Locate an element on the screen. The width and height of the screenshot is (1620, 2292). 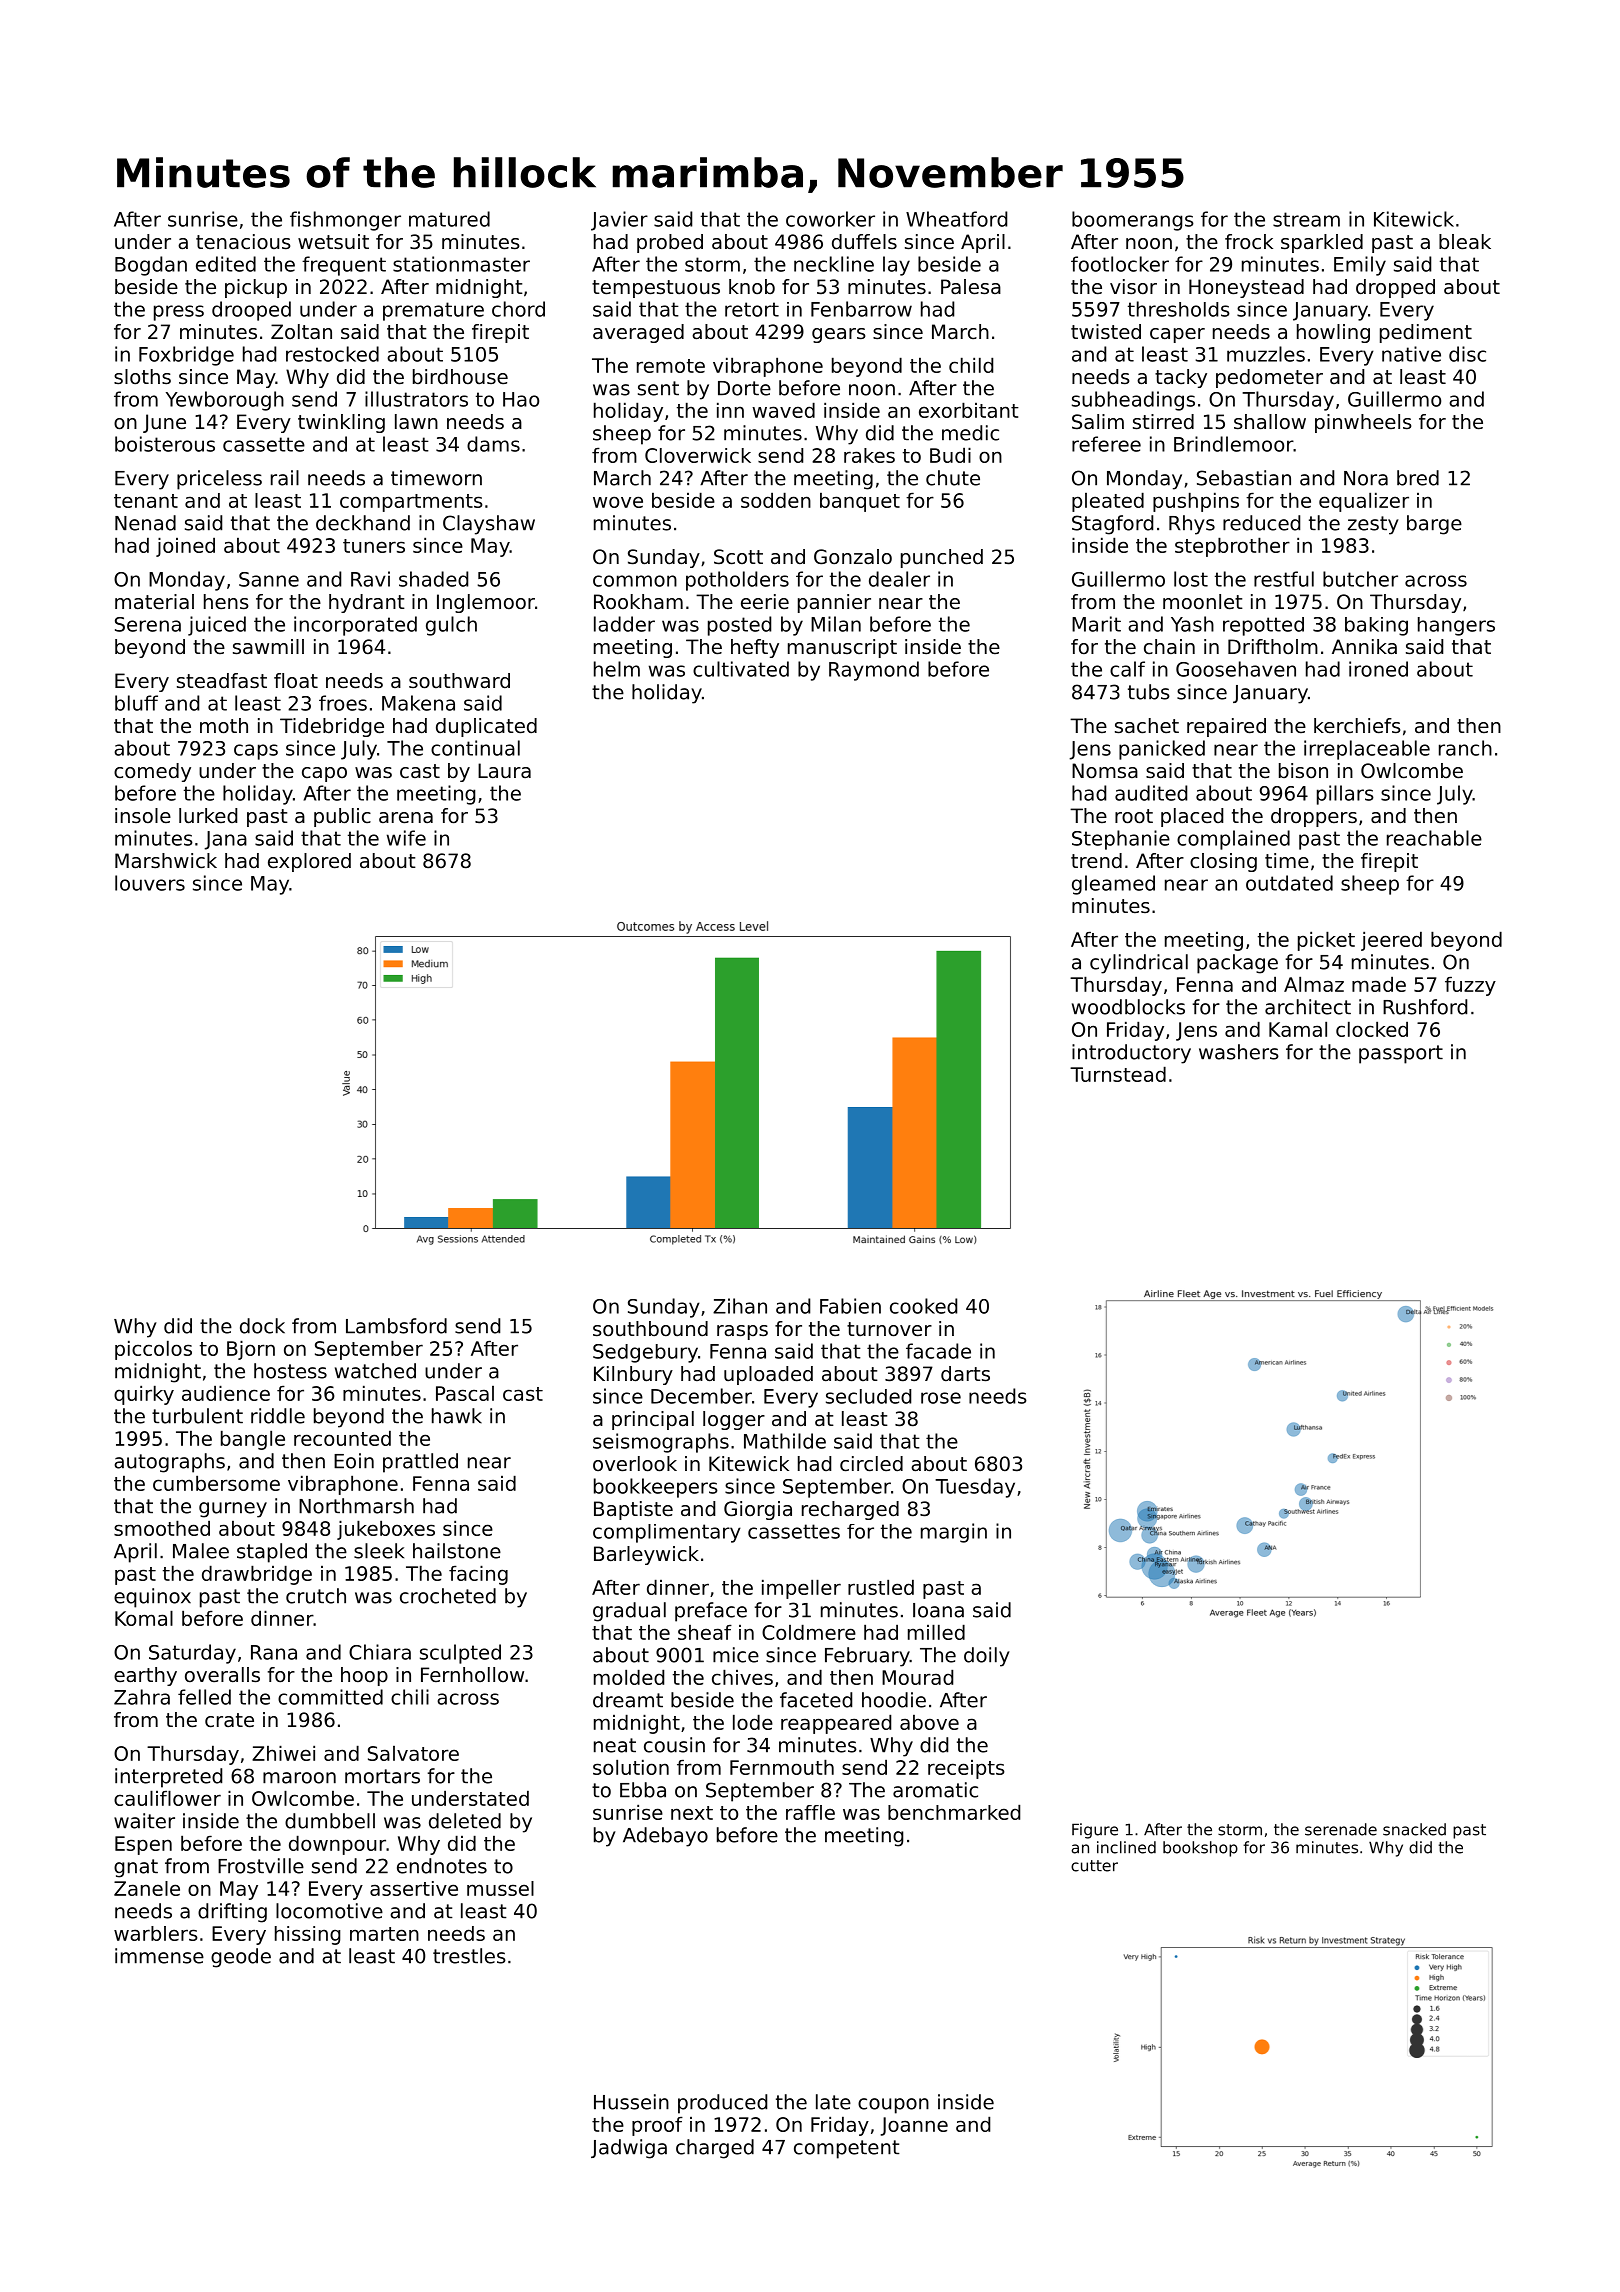
Sebastian is located at coordinates (1244, 478).
